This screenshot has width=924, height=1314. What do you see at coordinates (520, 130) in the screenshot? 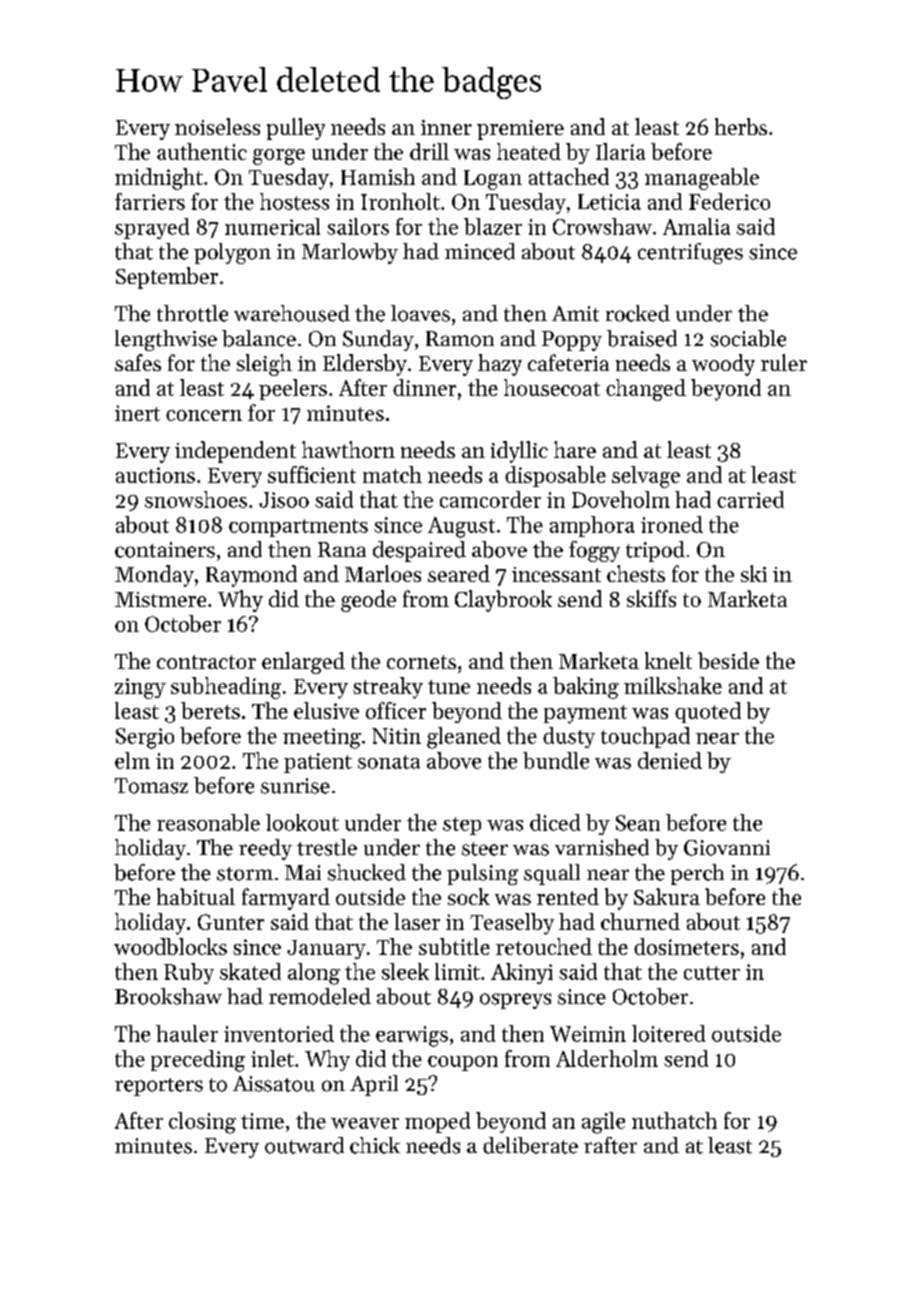
I see `premiere` at bounding box center [520, 130].
